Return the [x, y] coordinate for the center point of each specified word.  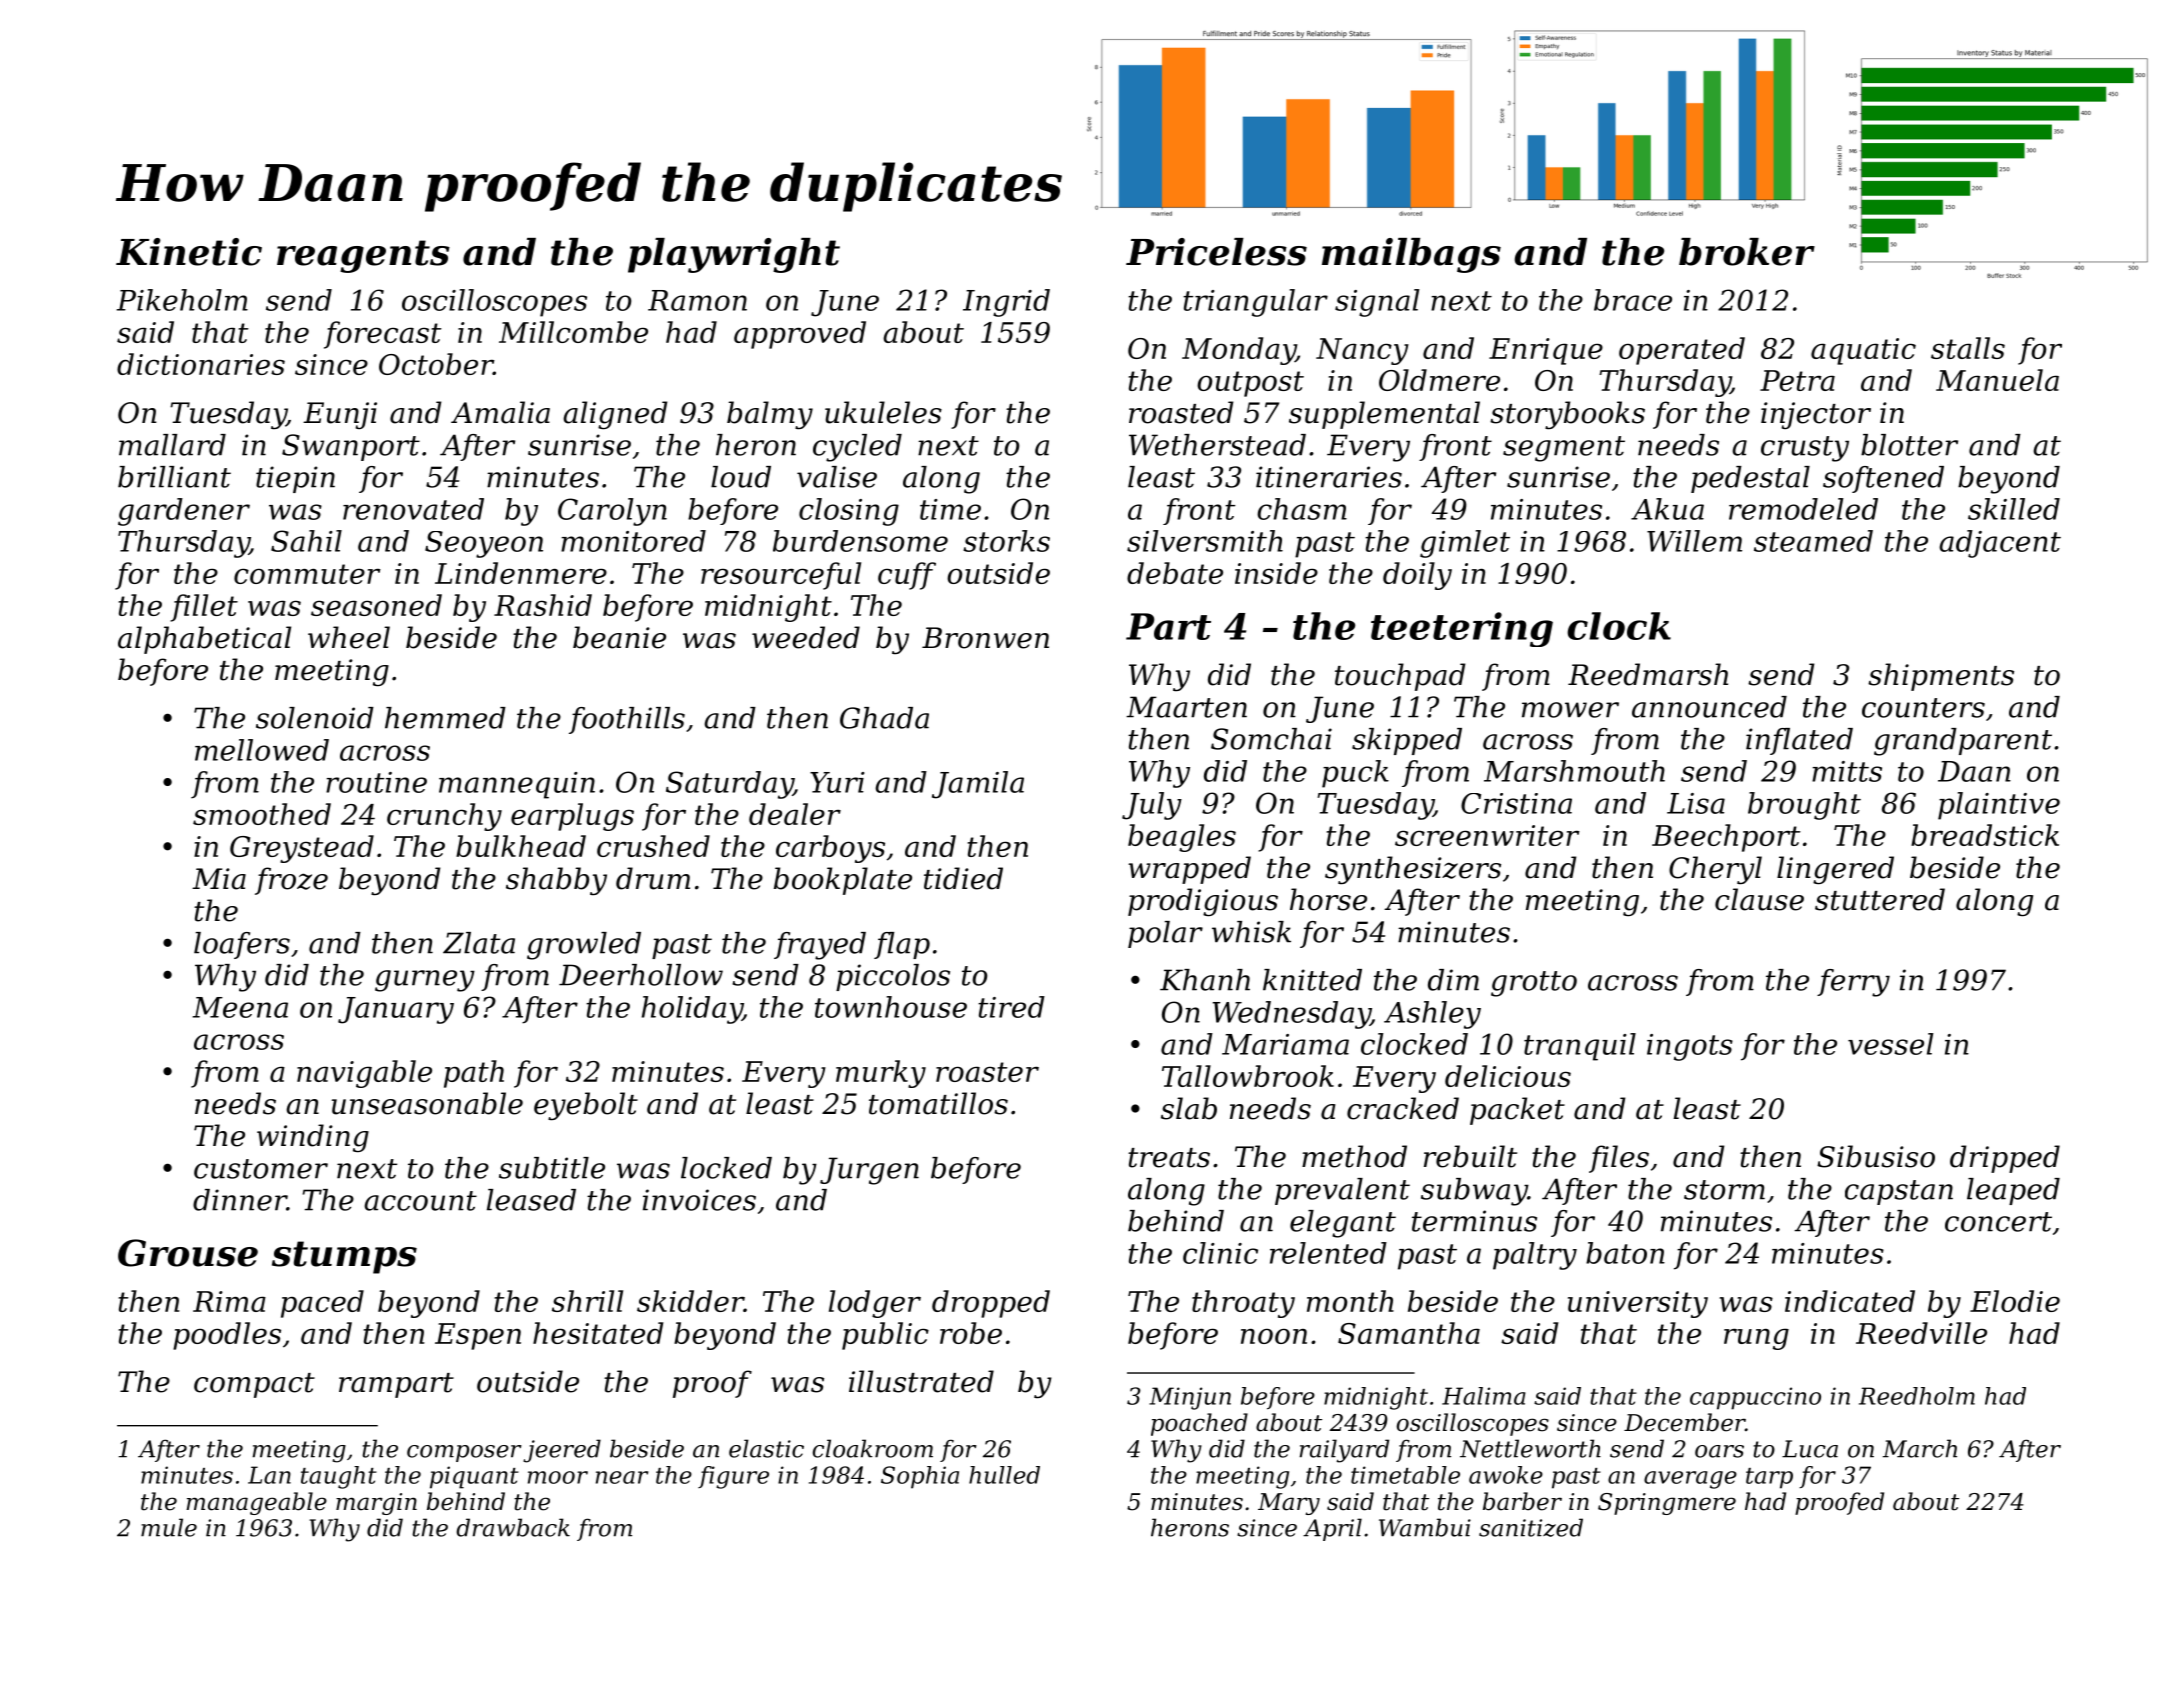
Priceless [1216, 252]
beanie [619, 637]
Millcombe [573, 332]
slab [1189, 1108]
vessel [1890, 1044]
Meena [240, 1007]
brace [1633, 300]
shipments [1941, 677]
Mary [1289, 1504]
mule [169, 1527]
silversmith [1205, 541]
